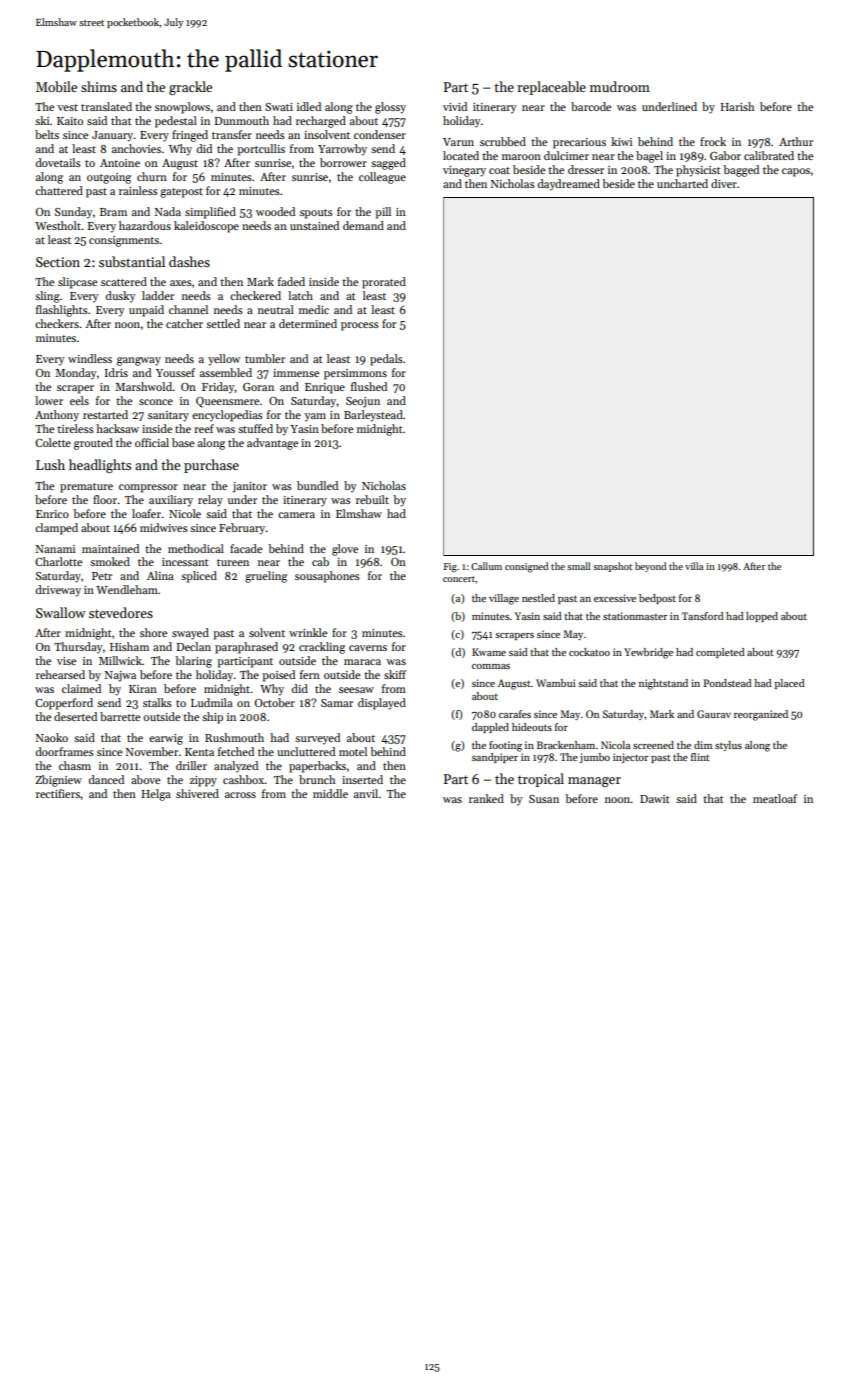 The image size is (849, 1400). Describe the element at coordinates (495, 758) in the document. I see `sandpiper` at that location.
